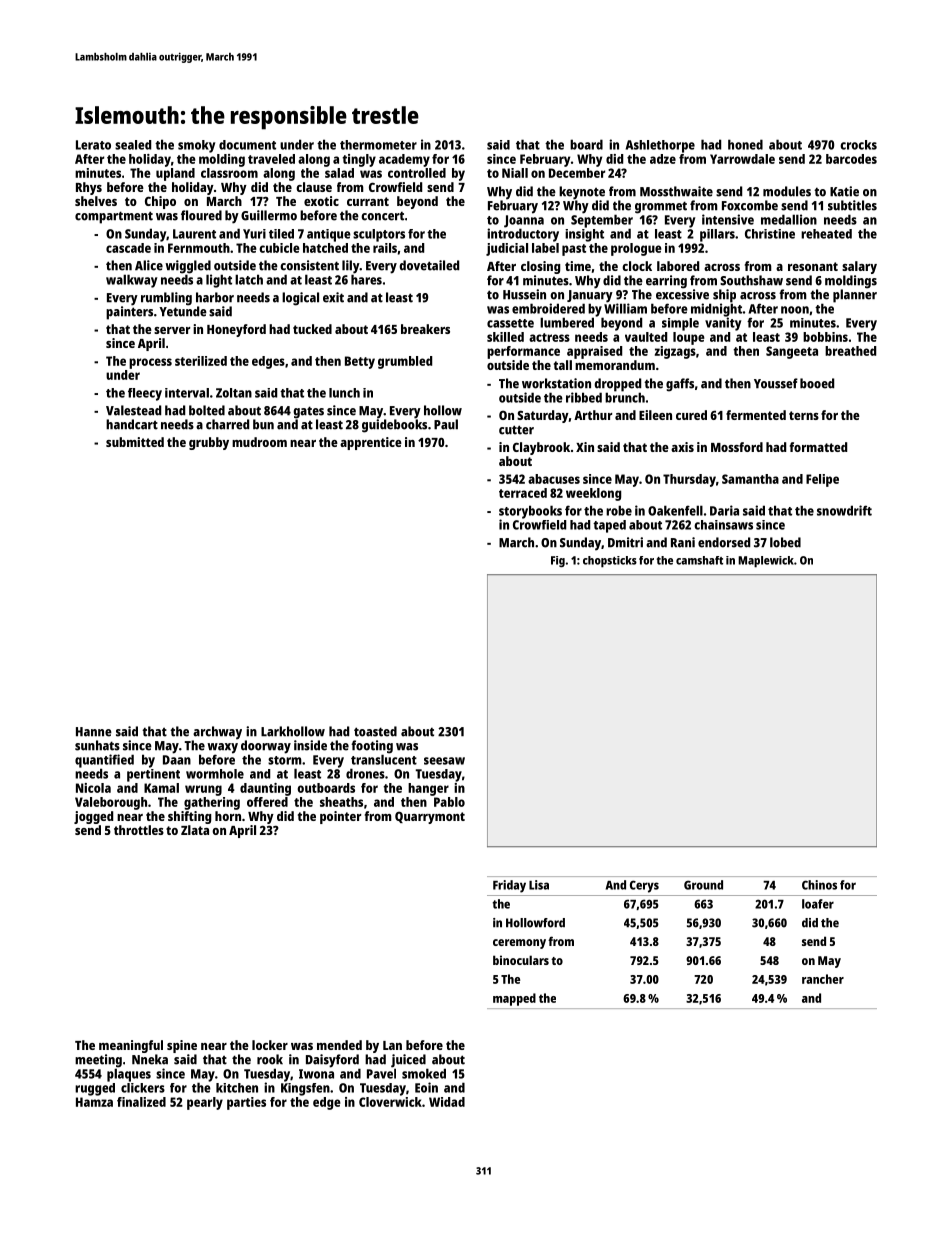 The width and height of the image is (952, 1233). Describe the element at coordinates (515, 173) in the image. I see `Niall` at that location.
